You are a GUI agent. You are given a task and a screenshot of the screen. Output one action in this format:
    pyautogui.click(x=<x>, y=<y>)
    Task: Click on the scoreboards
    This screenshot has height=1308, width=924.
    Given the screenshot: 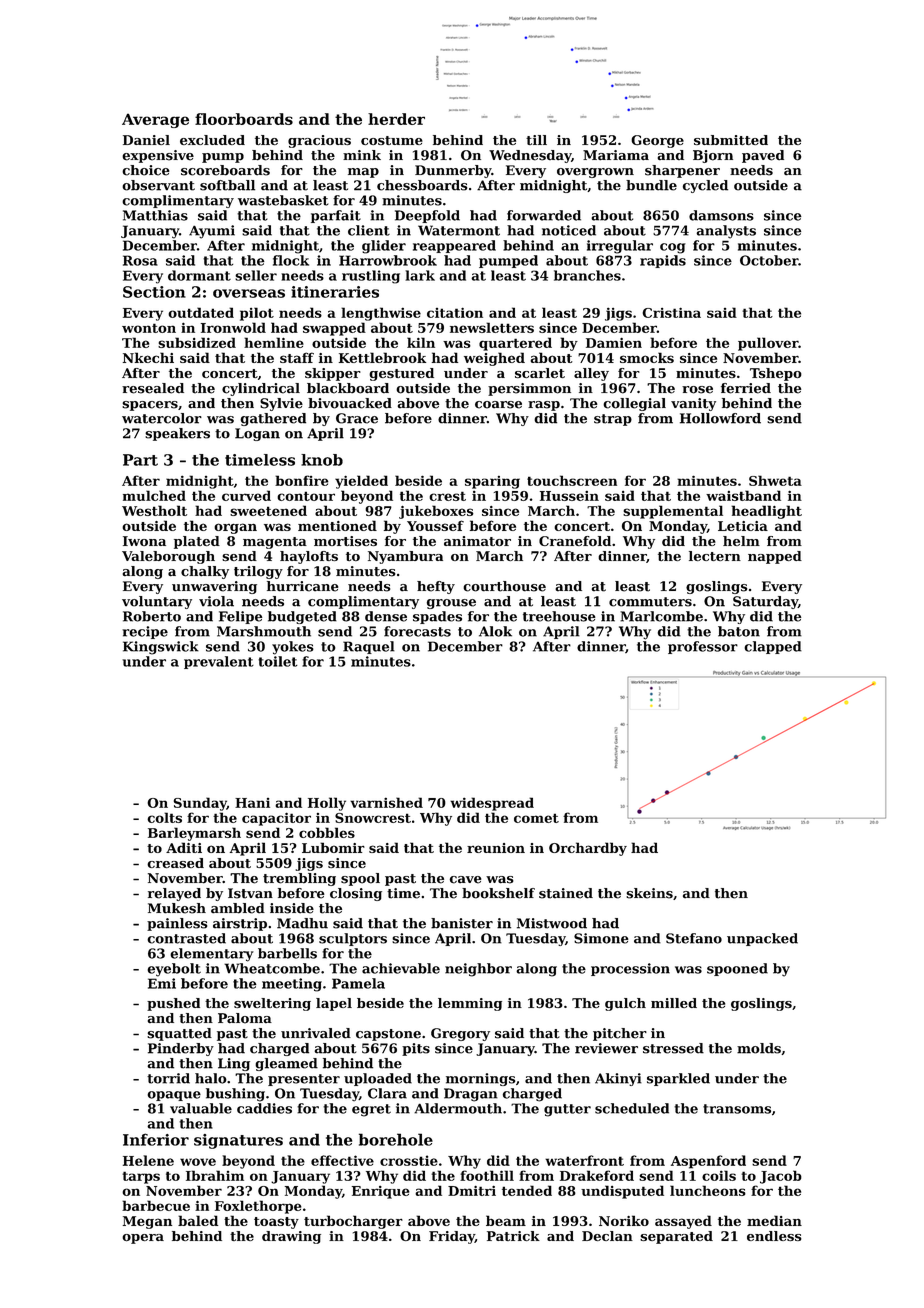 What is the action you would take?
    pyautogui.click(x=225, y=170)
